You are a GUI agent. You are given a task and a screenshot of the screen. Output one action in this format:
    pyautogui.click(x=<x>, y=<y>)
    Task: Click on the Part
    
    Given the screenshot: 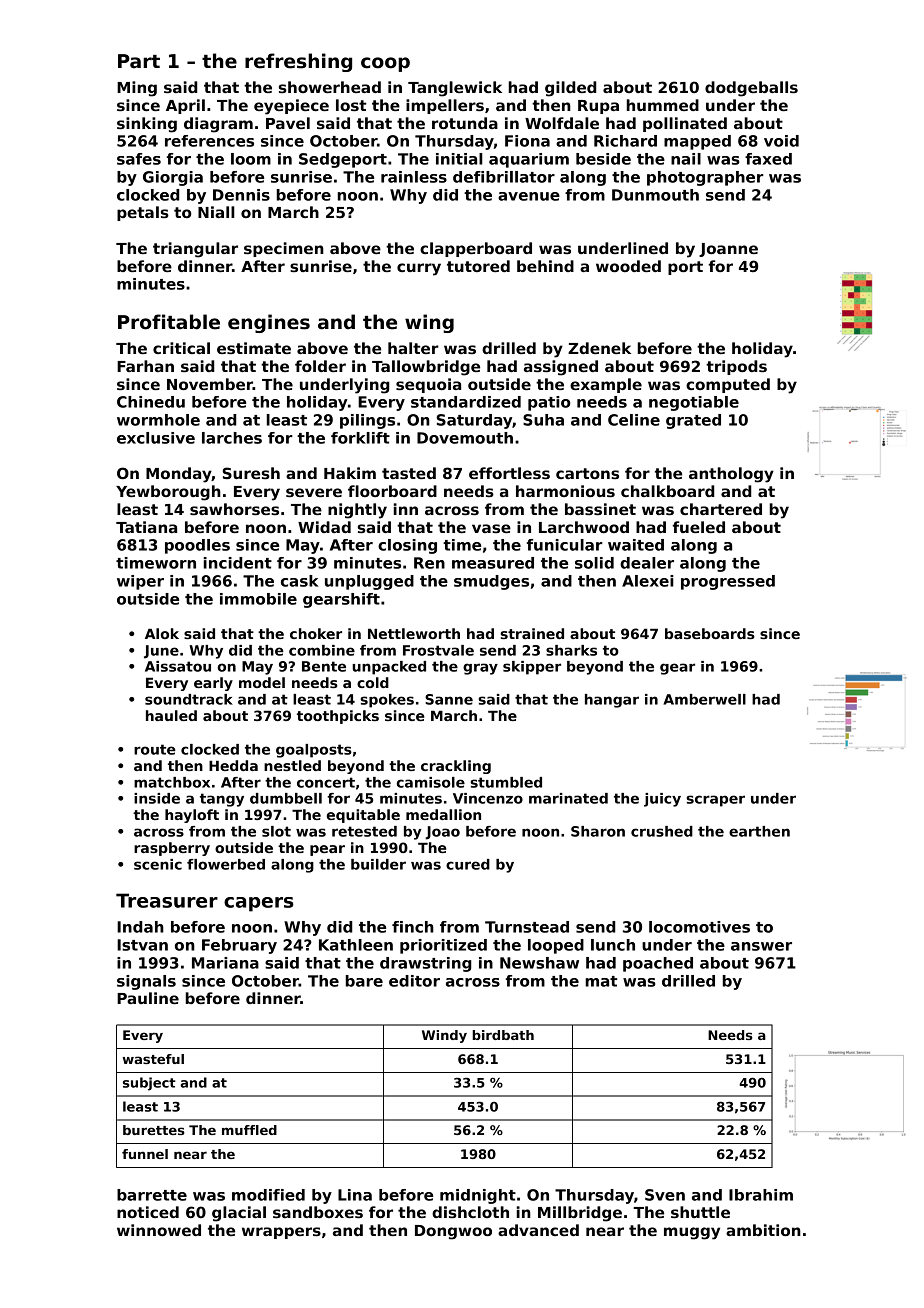 What is the action you would take?
    pyautogui.click(x=139, y=61)
